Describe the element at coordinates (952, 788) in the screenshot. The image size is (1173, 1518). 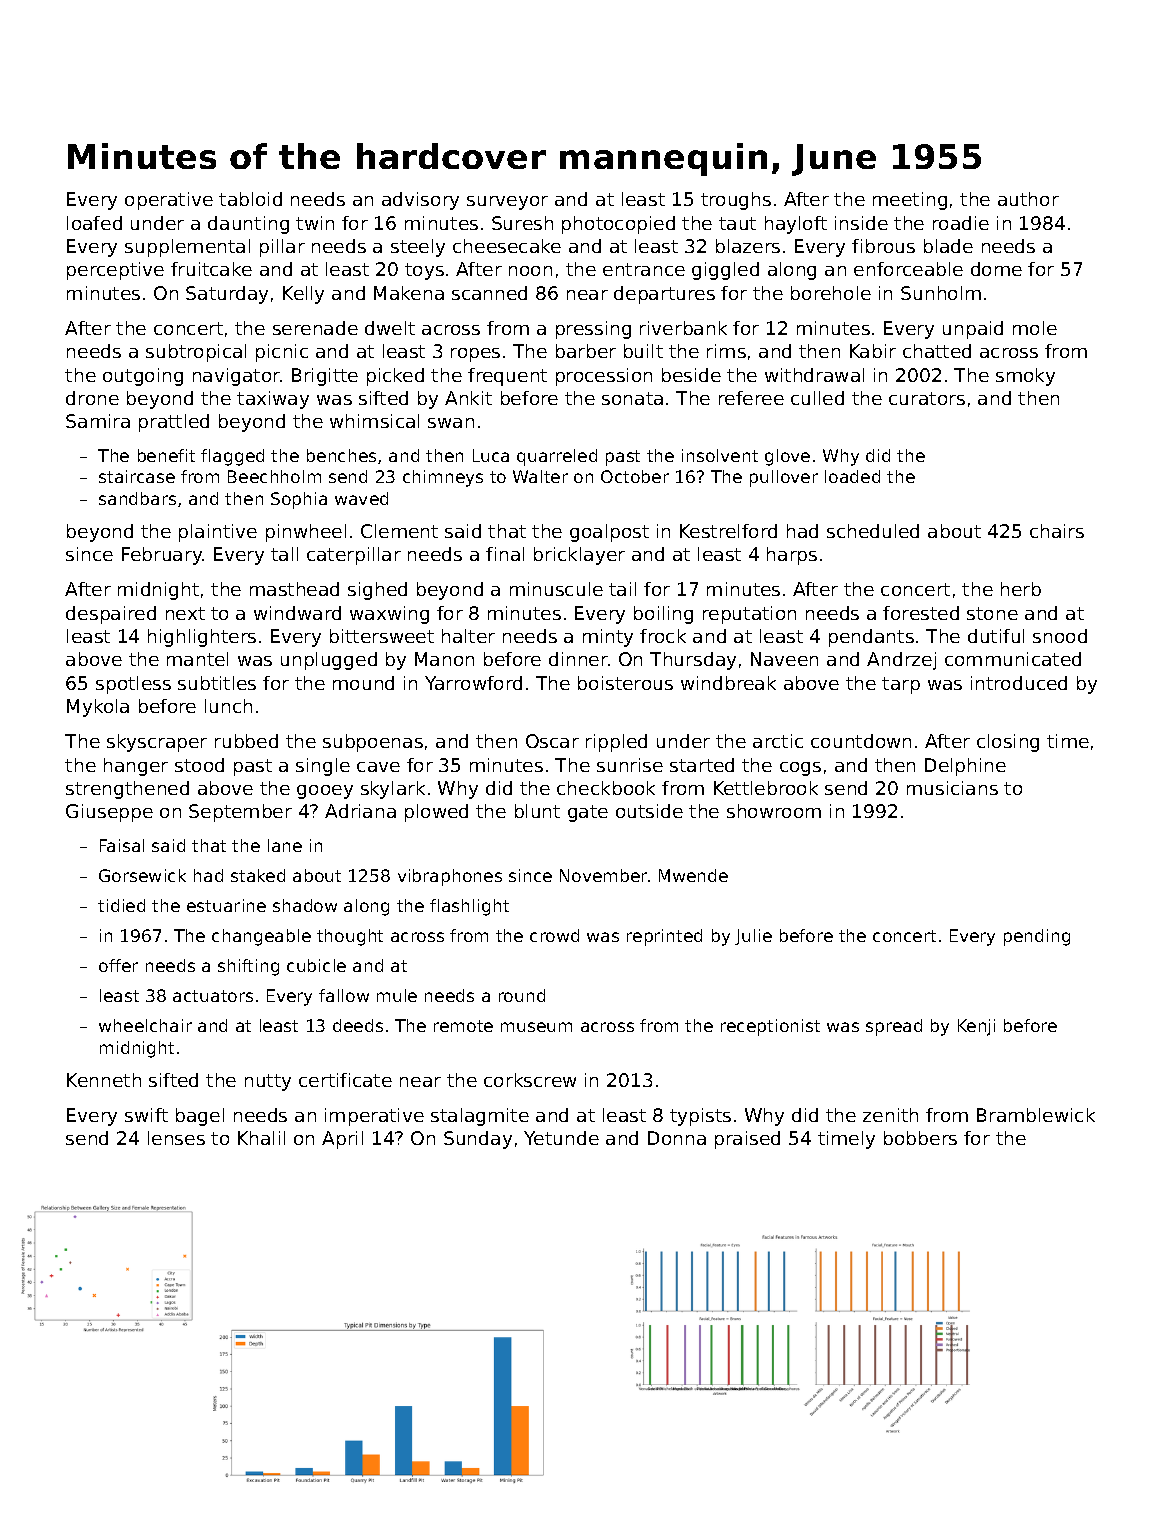
I see `musicians` at that location.
